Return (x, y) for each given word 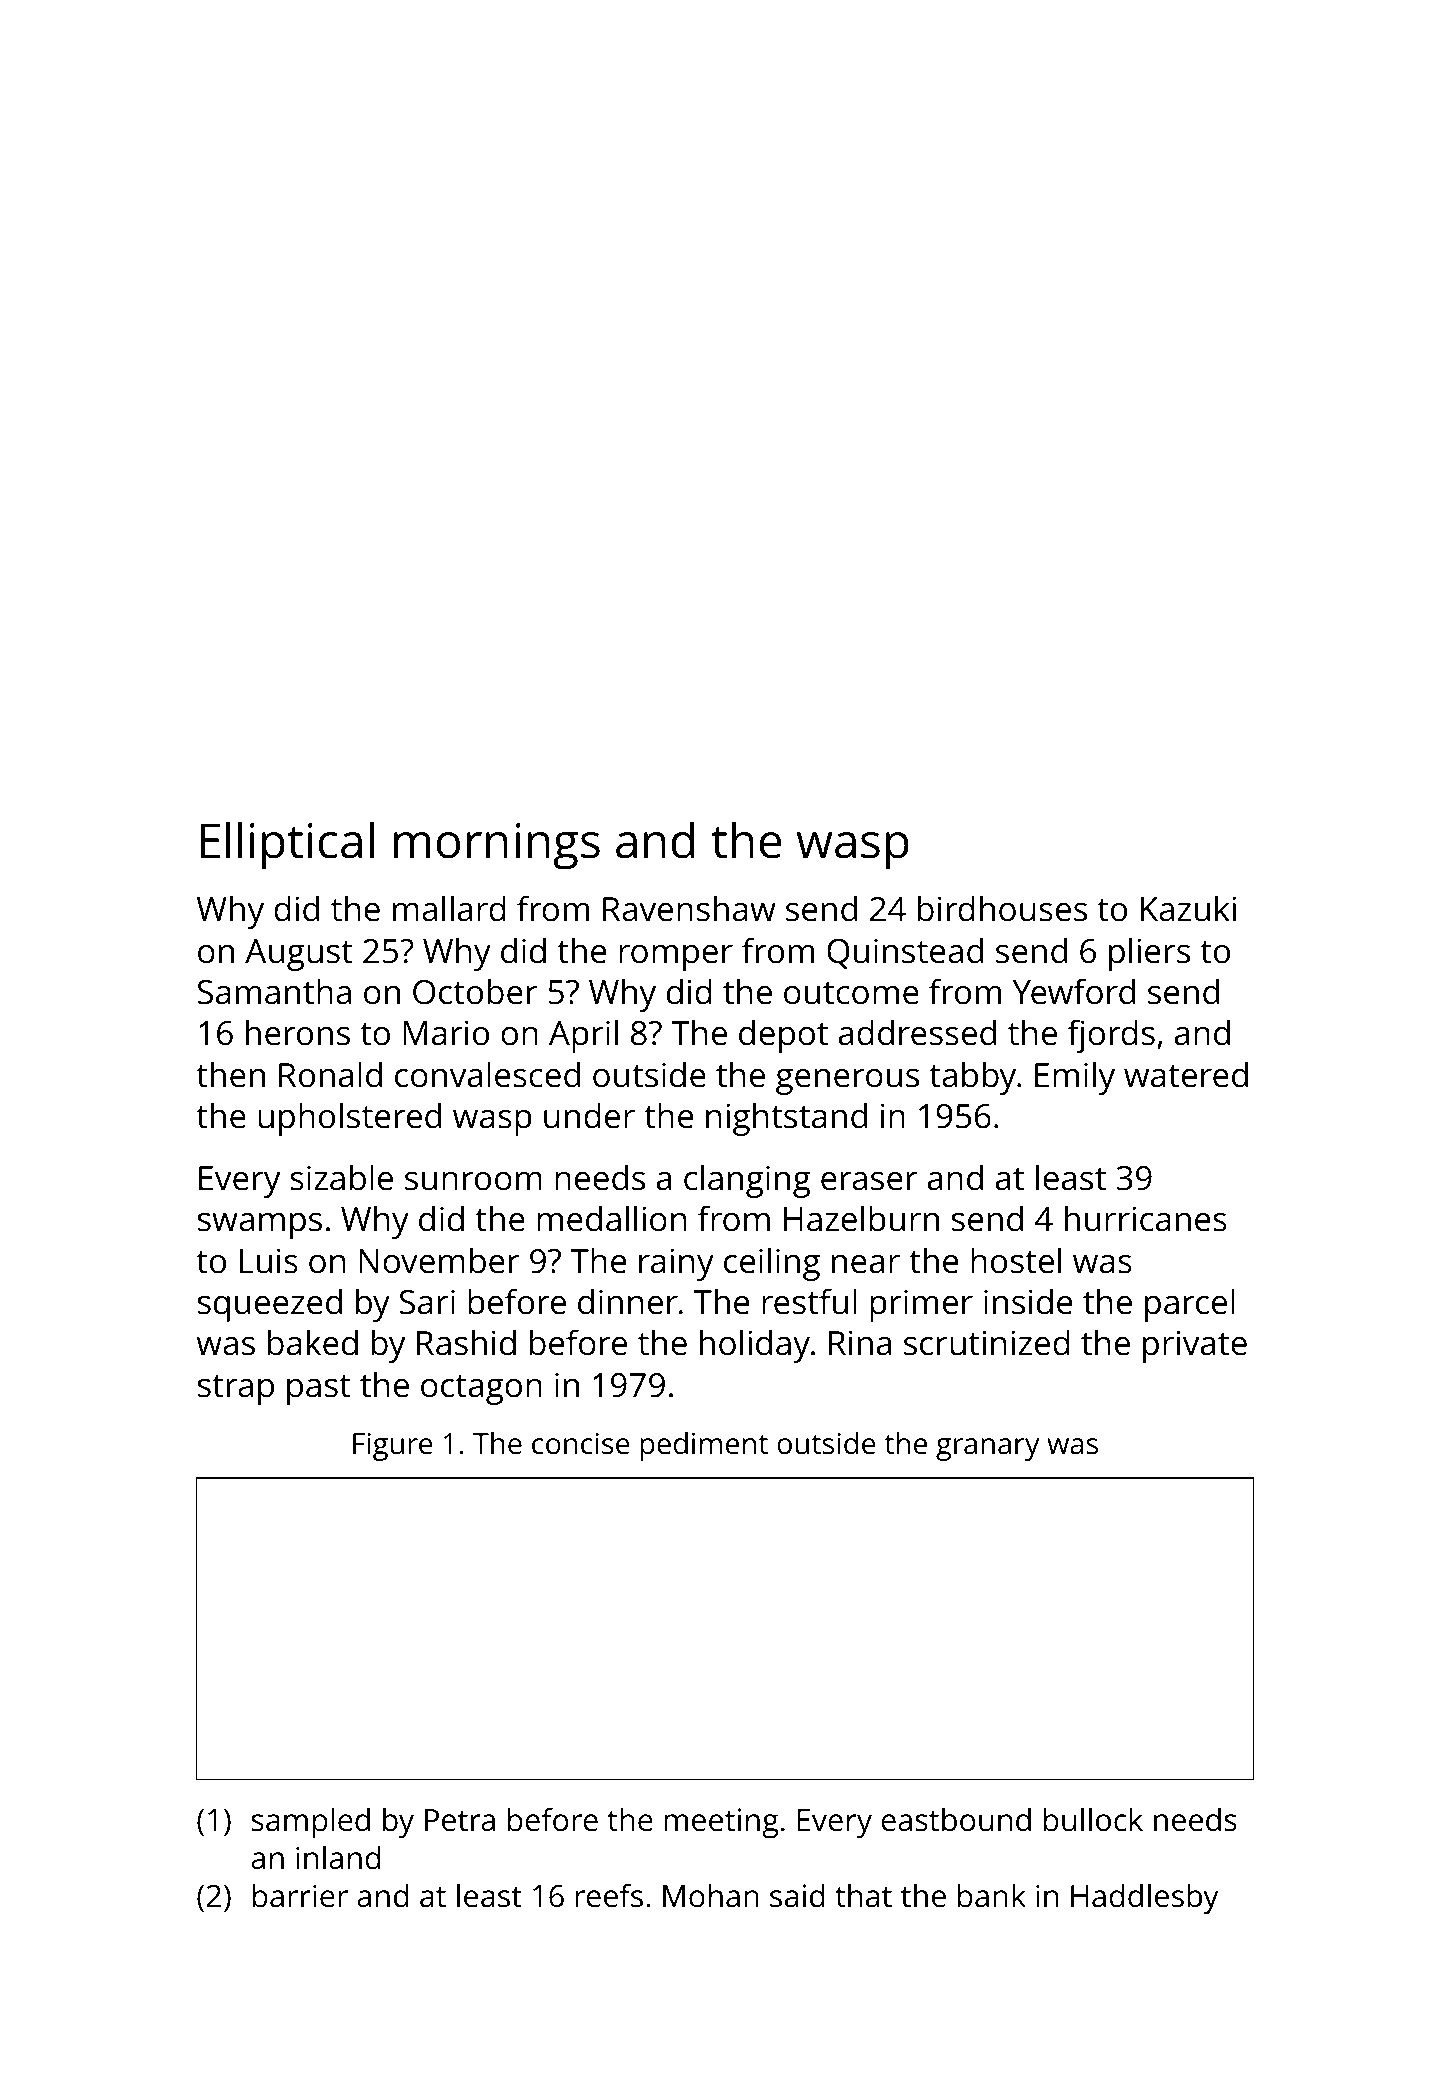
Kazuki (1188, 908)
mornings (497, 846)
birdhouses (1002, 908)
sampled (311, 1823)
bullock (1093, 1819)
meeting (721, 1823)
